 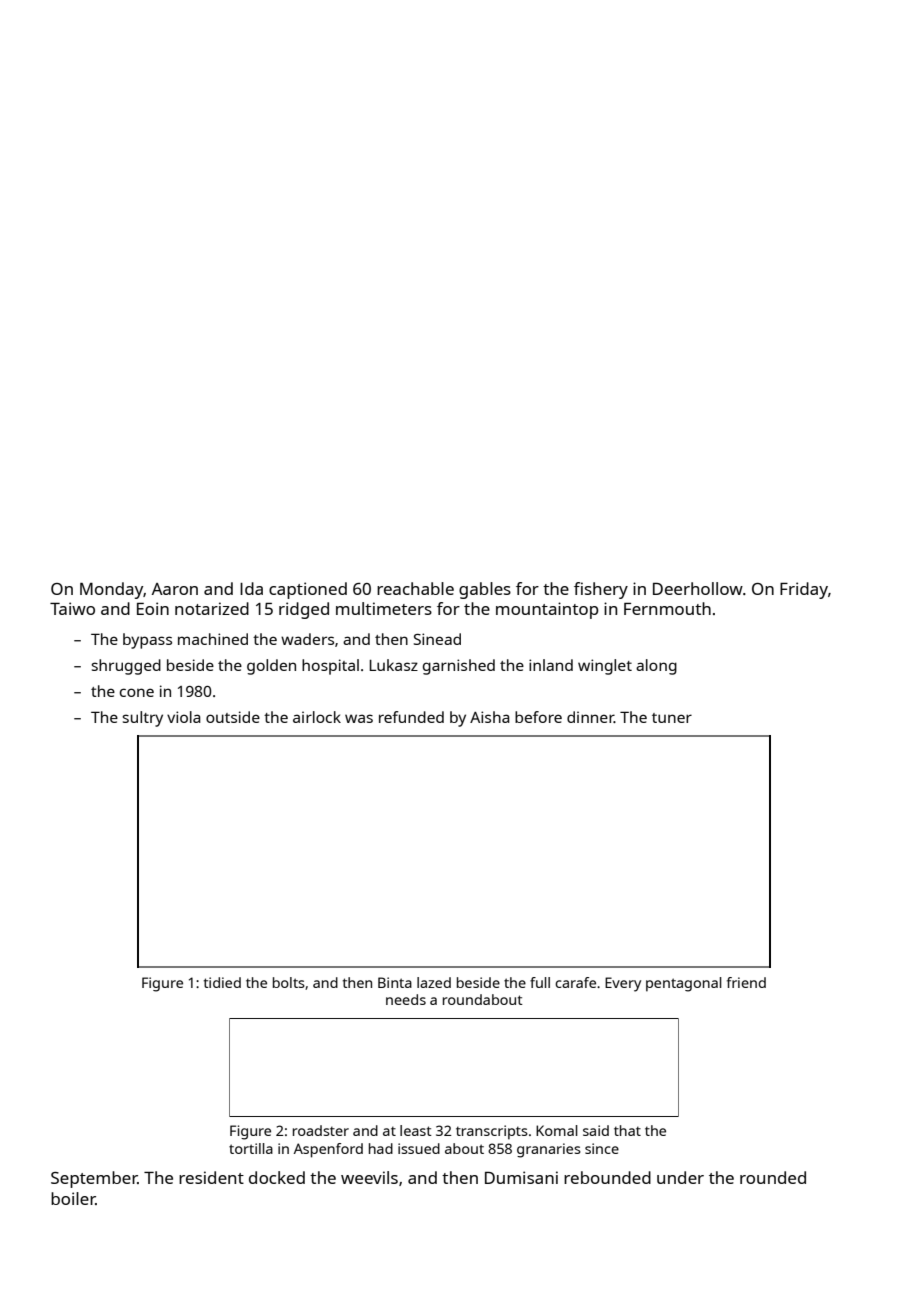 I want to click on gables, so click(x=485, y=590).
